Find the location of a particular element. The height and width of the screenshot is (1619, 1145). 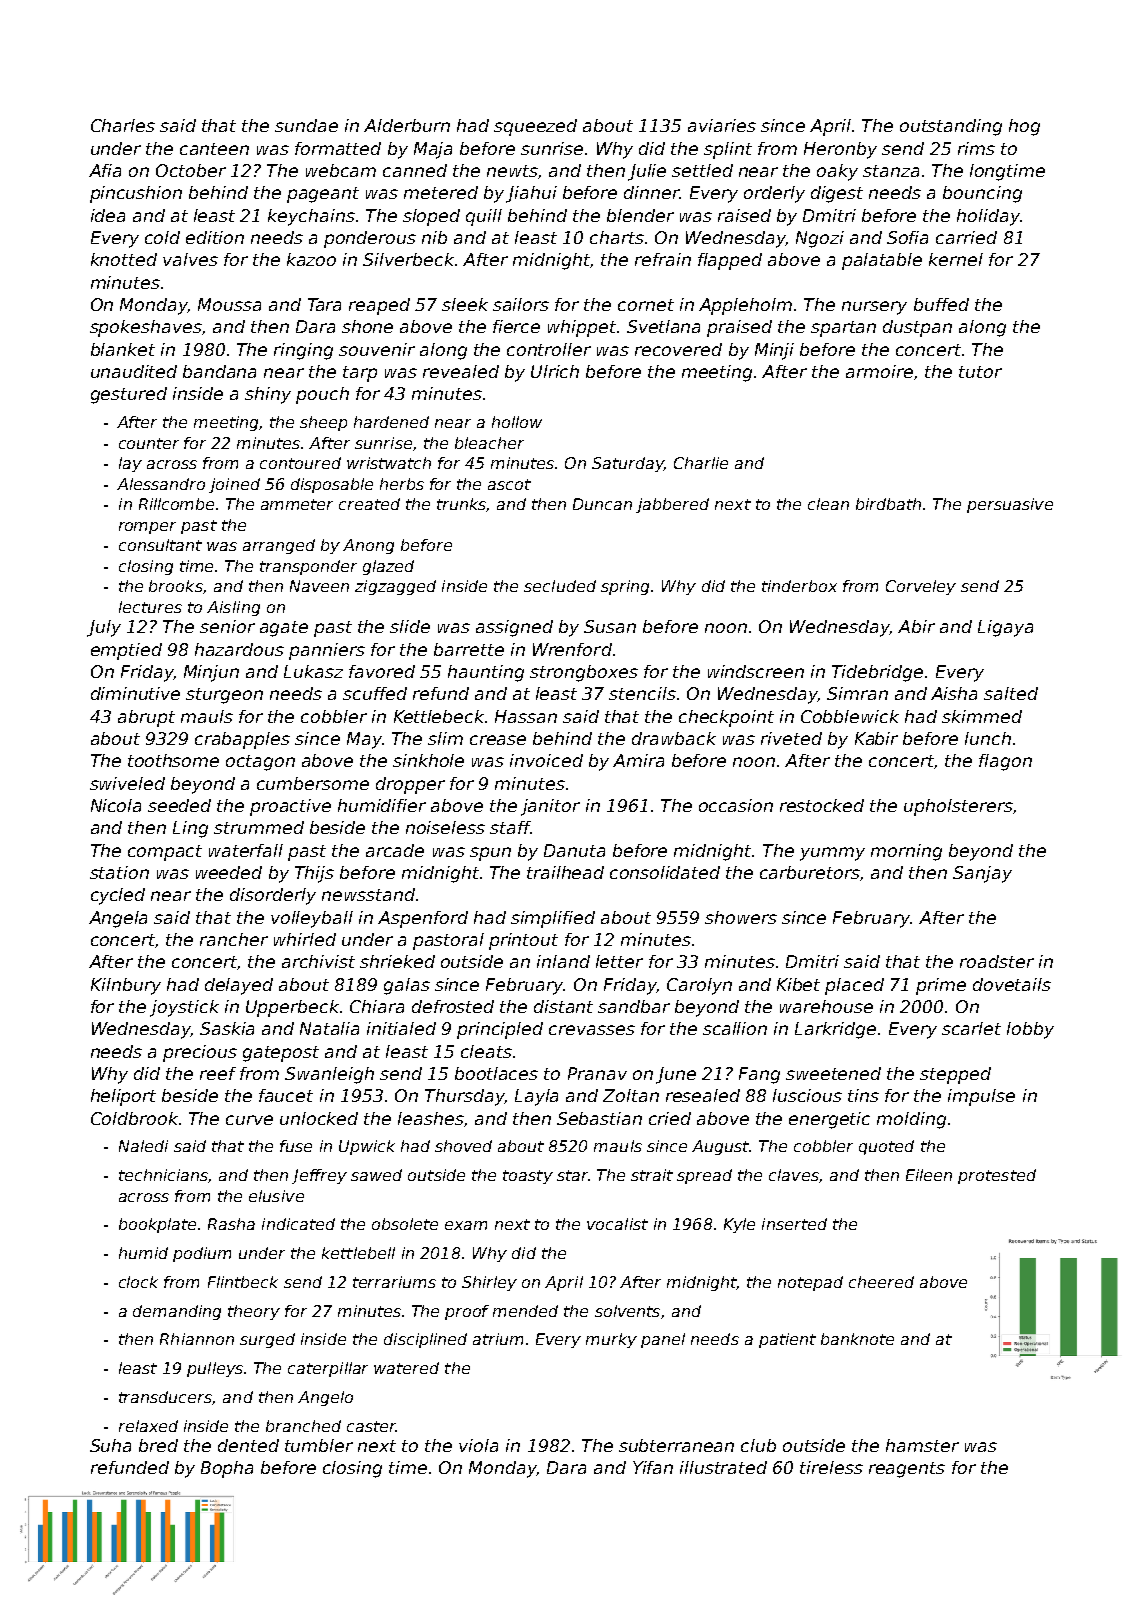

Kettlebeck is located at coordinates (439, 716).
